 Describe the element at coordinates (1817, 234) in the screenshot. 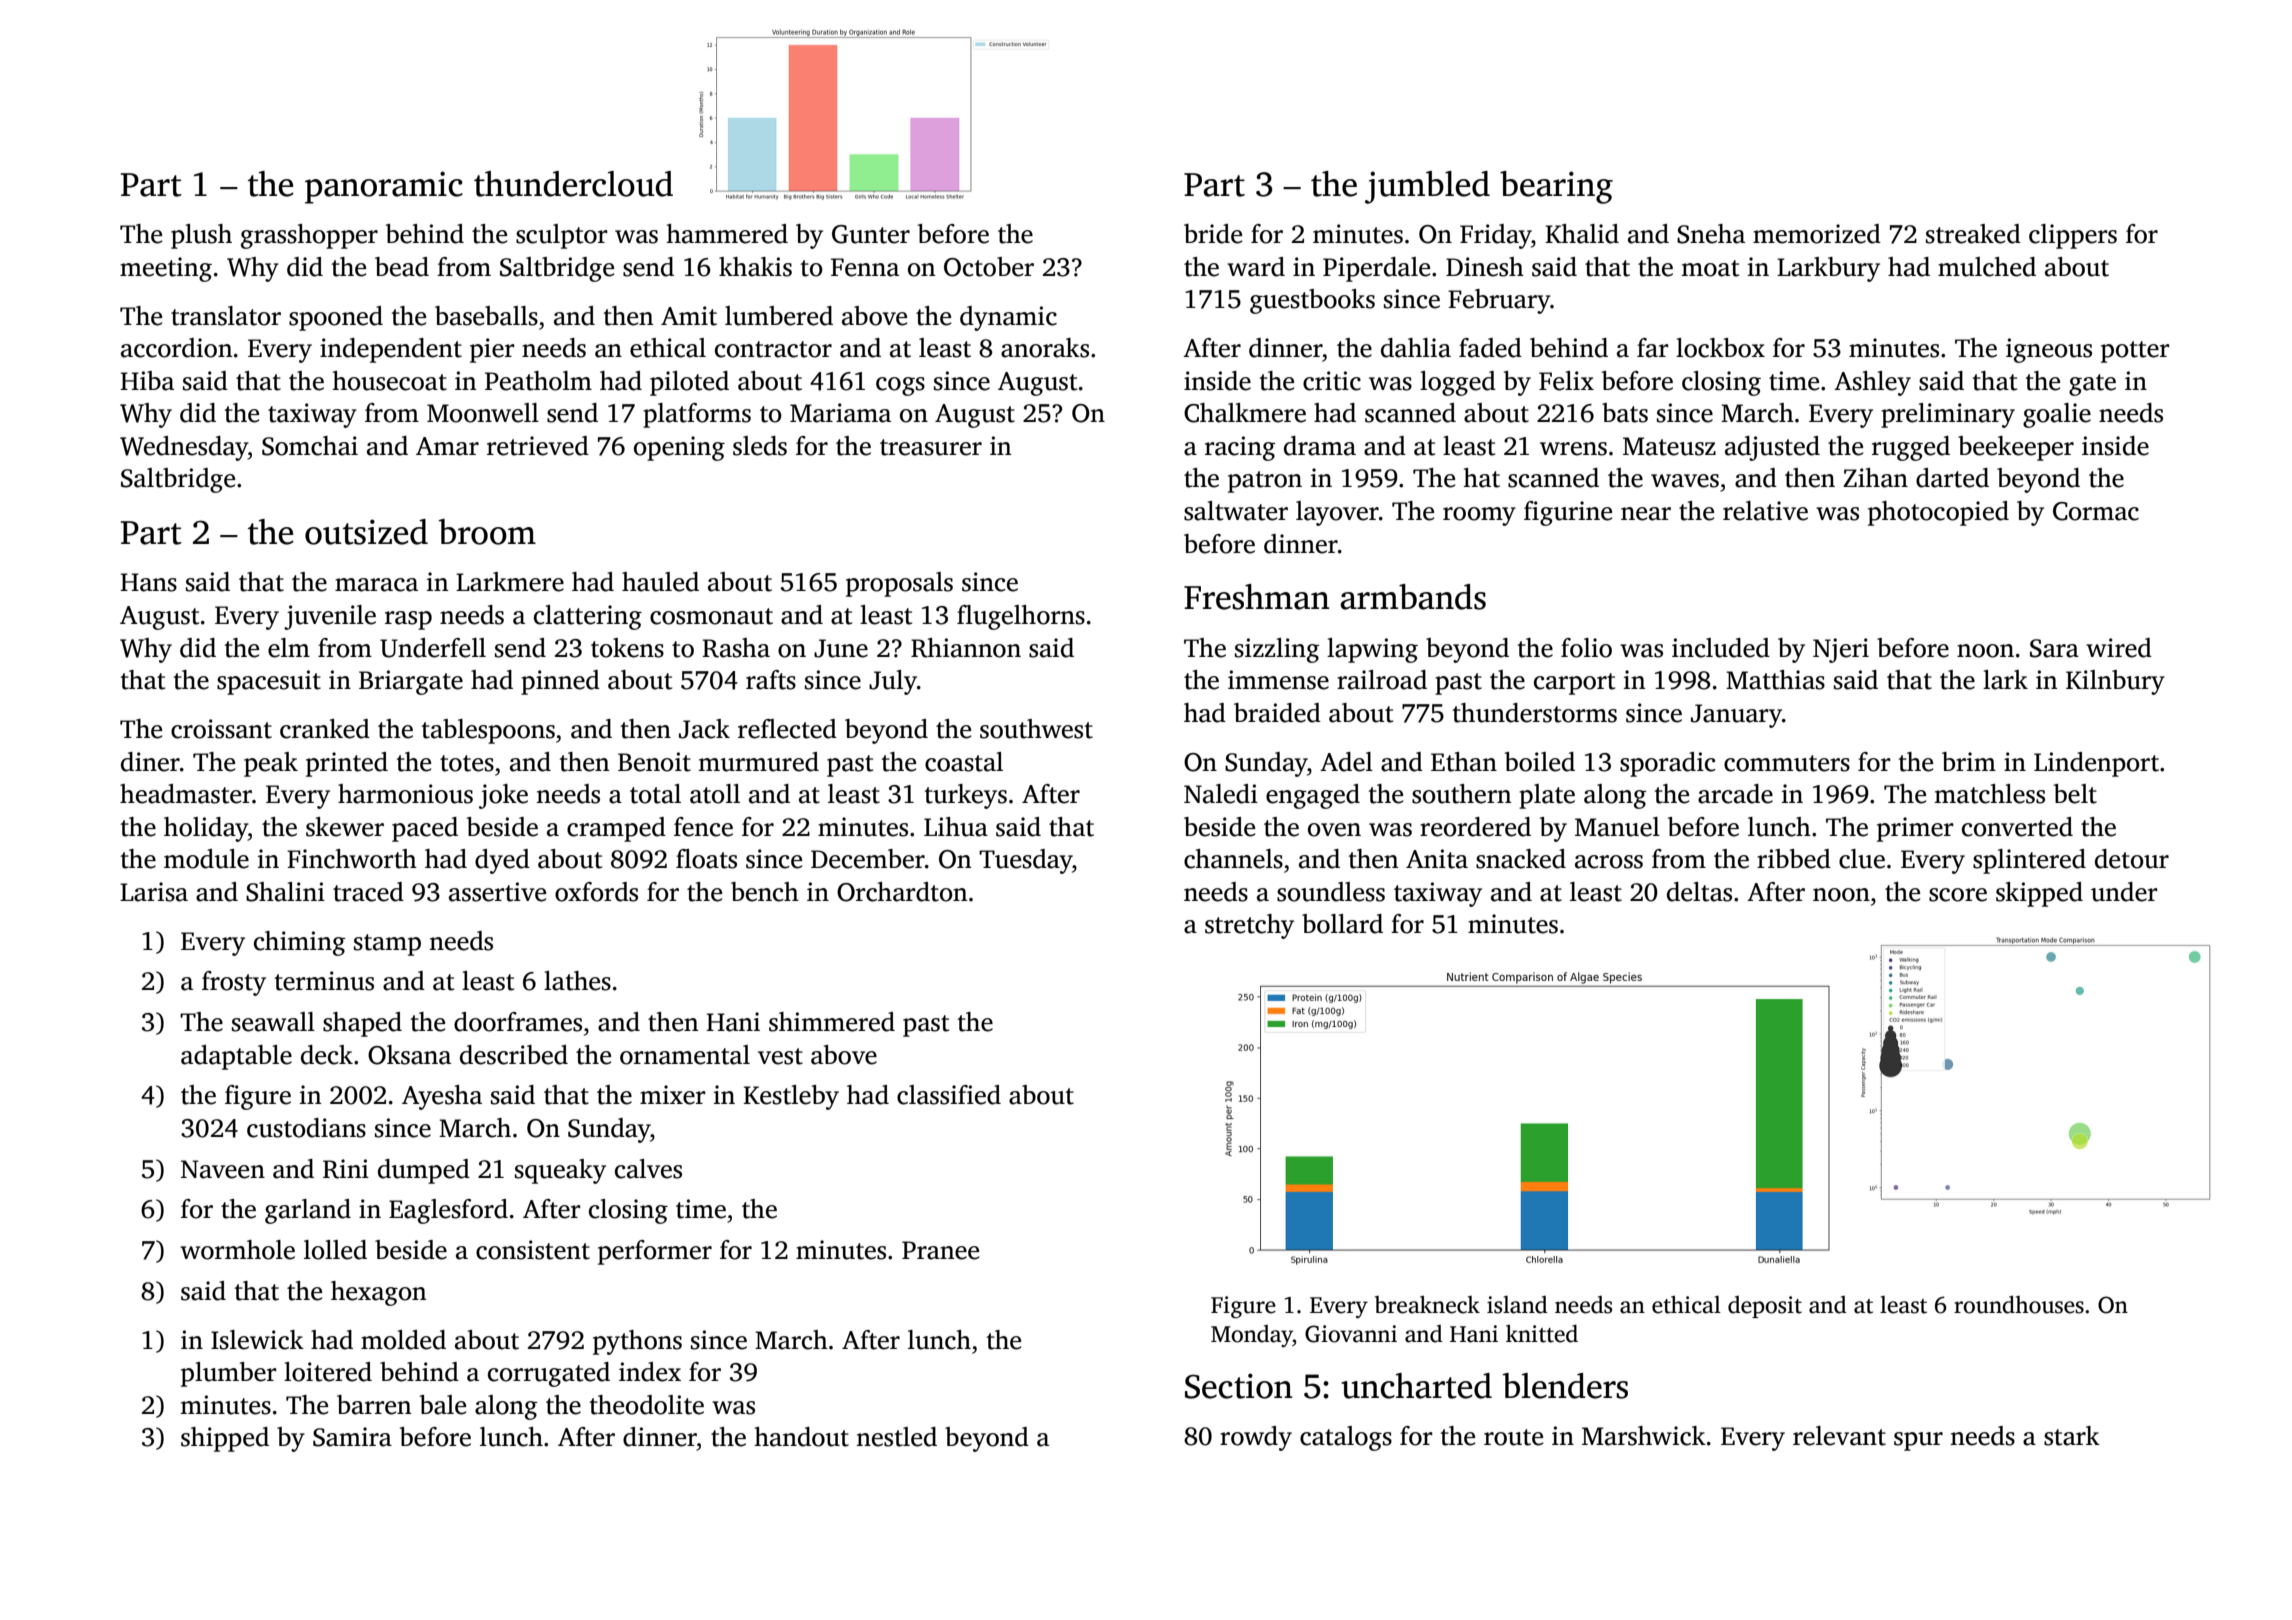

I see `memorized` at that location.
